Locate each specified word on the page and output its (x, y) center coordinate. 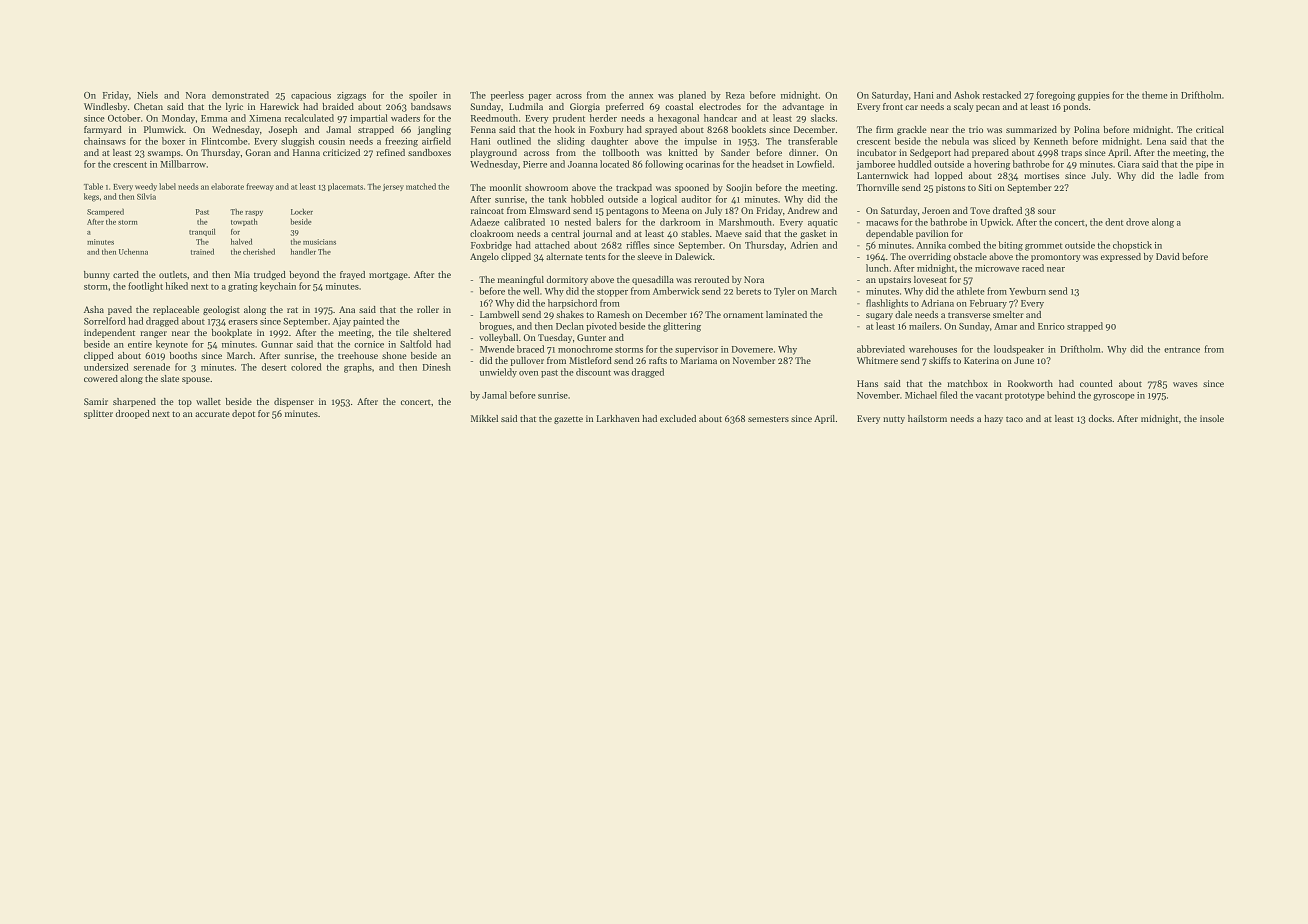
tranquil (202, 232)
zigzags (351, 96)
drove (1137, 222)
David (1168, 256)
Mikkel (484, 418)
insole (1212, 418)
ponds (1075, 107)
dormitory (567, 280)
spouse (196, 380)
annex (641, 96)
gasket (813, 234)
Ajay (341, 322)
